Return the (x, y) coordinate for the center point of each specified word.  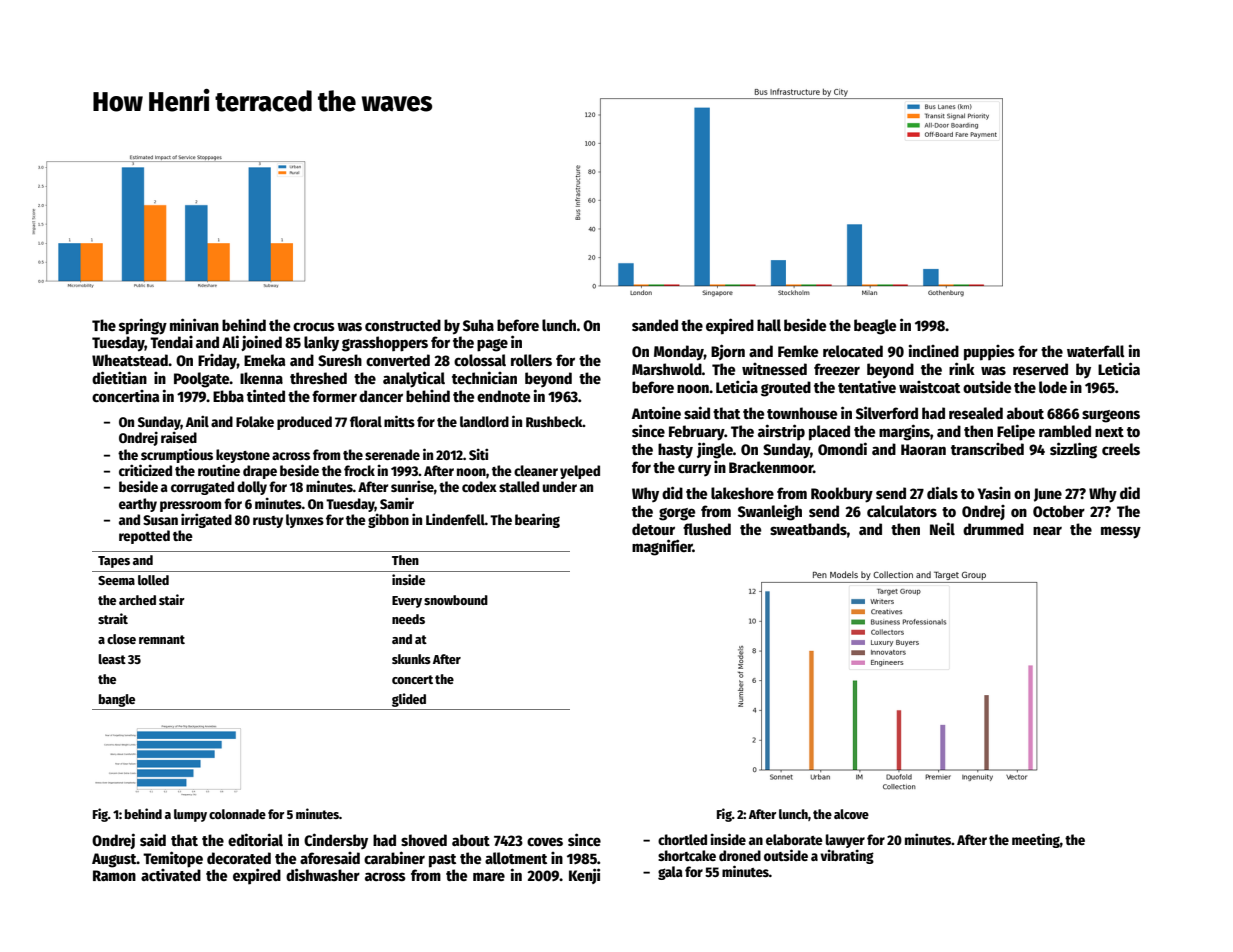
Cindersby (336, 841)
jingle (715, 450)
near (1047, 530)
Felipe (1016, 432)
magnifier (662, 547)
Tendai (171, 342)
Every (407, 602)
